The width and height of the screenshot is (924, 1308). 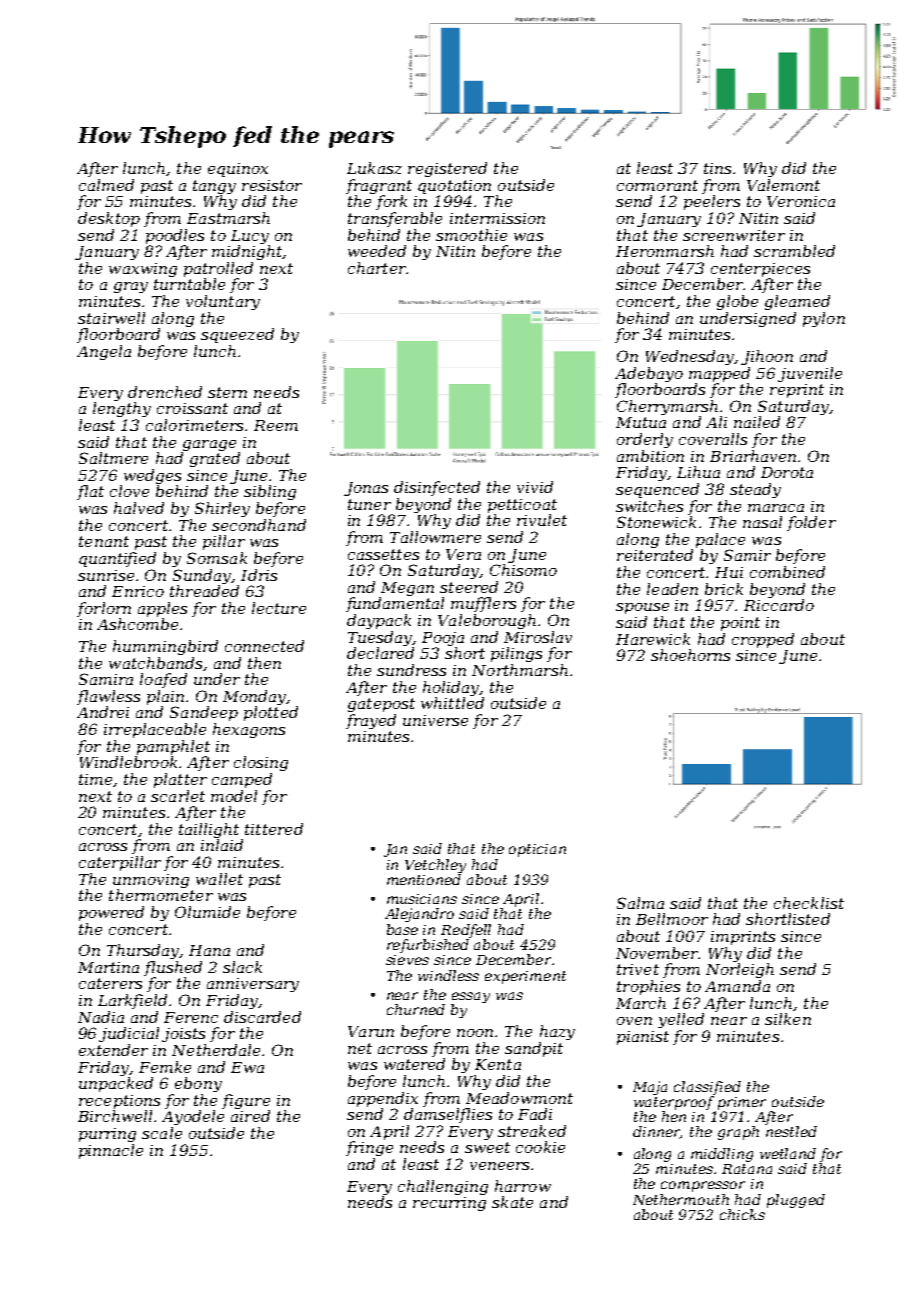 What do you see at coordinates (259, 575) in the screenshot?
I see `Idris` at bounding box center [259, 575].
